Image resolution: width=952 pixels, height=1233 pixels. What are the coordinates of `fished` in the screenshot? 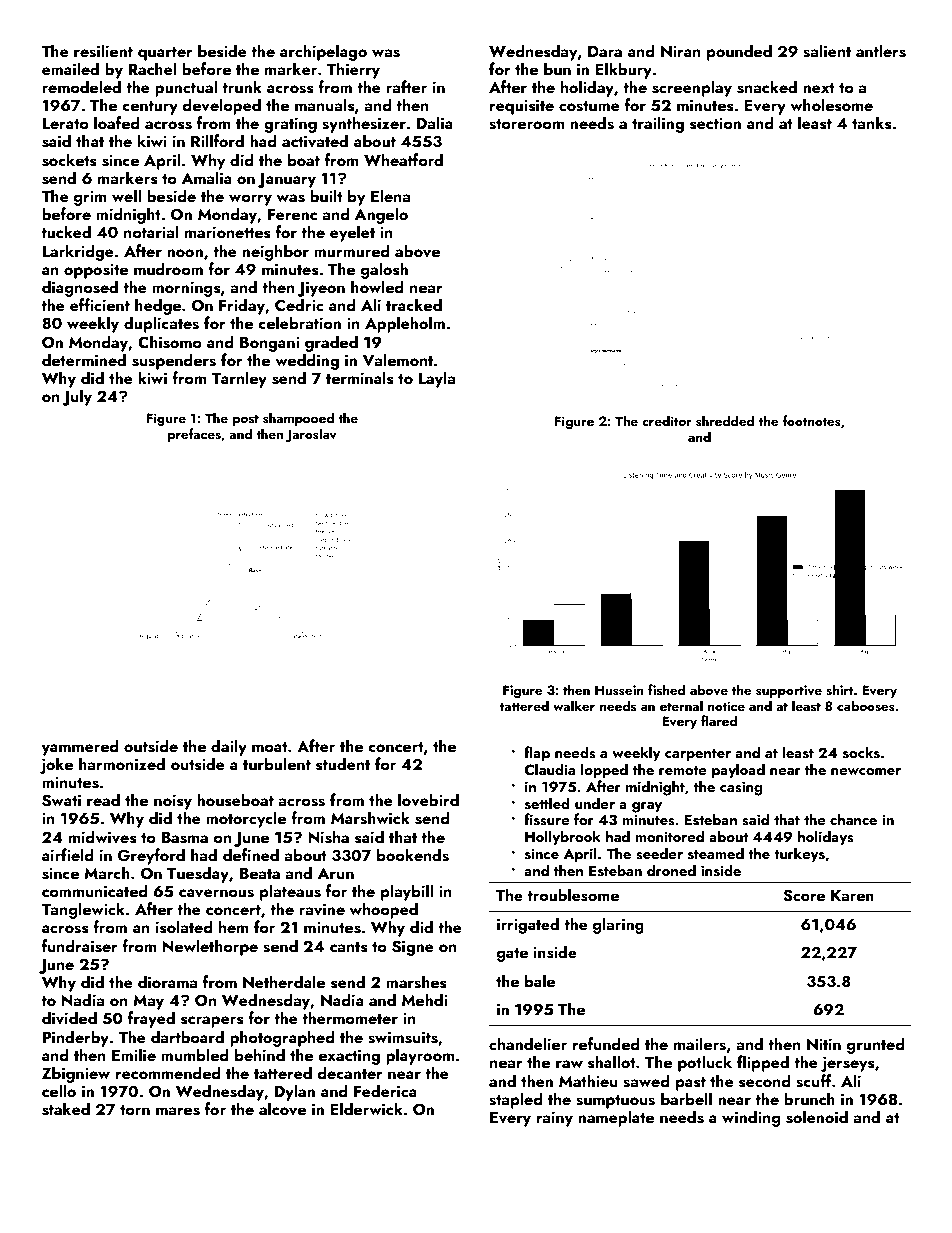 It's located at (667, 689).
